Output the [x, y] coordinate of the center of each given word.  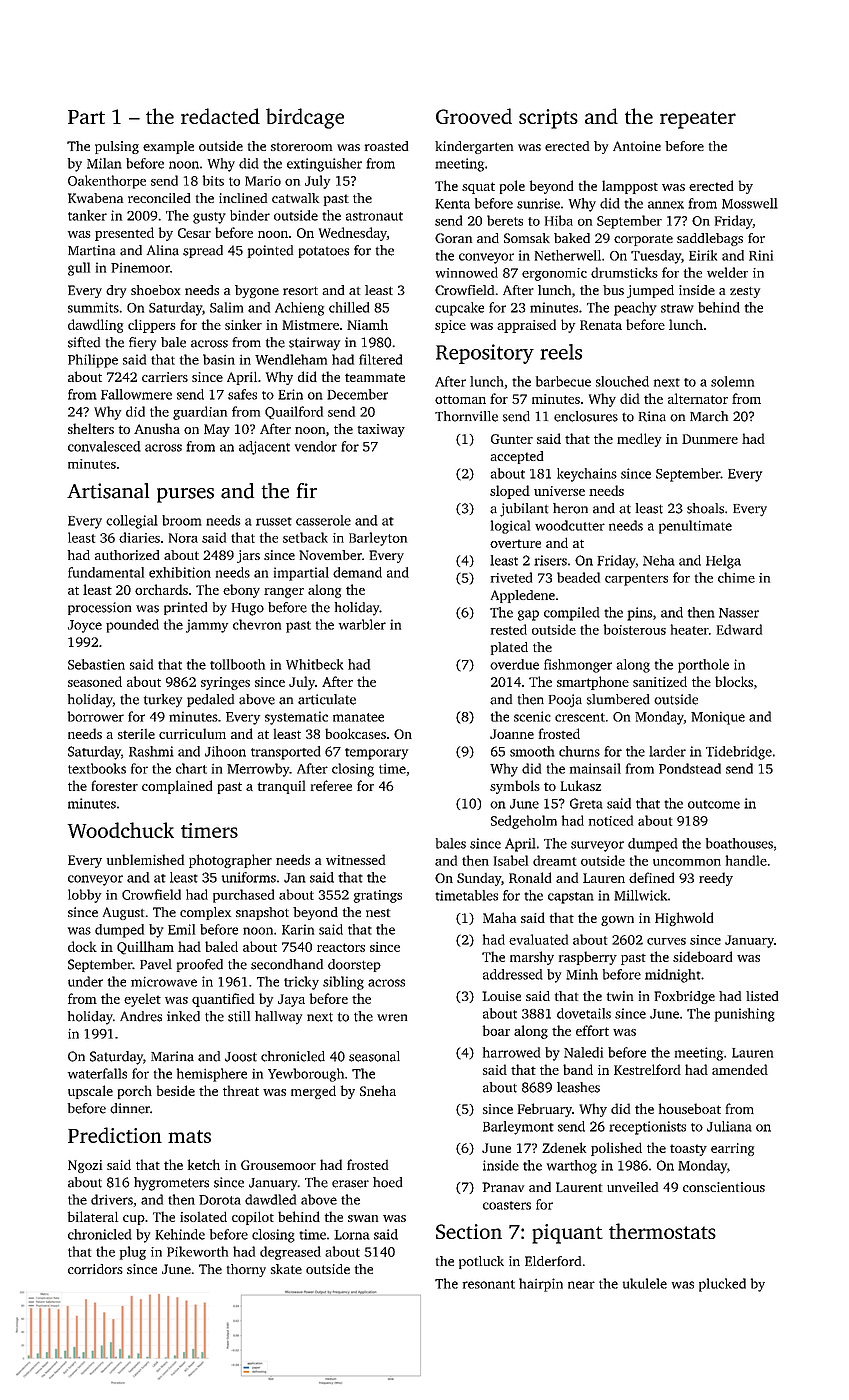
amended [740, 1069]
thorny [246, 1270]
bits [213, 180]
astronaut [374, 216]
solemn [732, 381]
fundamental [106, 572]
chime [736, 577]
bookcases [355, 733]
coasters [507, 1205]
